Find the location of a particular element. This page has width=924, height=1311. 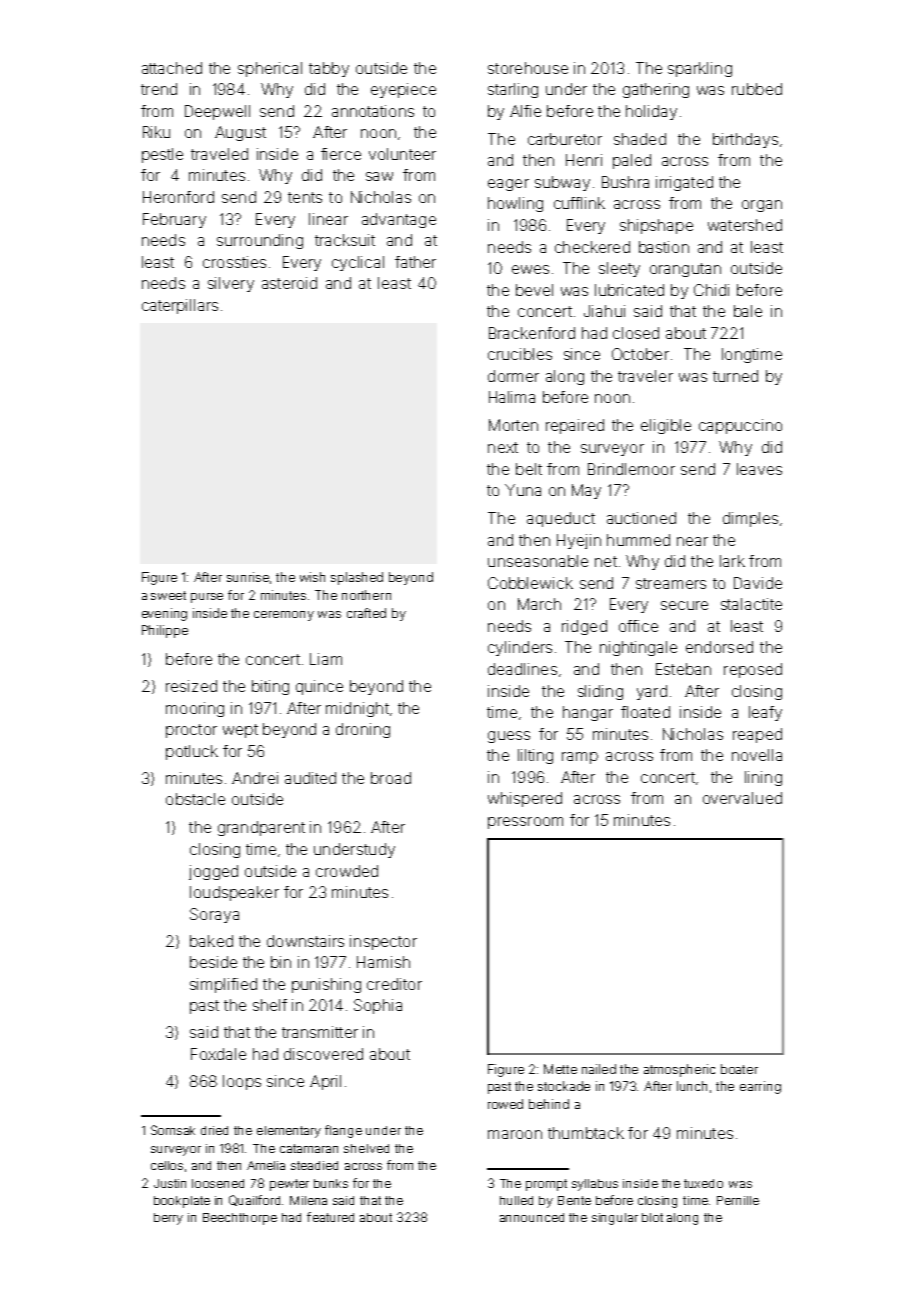

bale is located at coordinates (748, 311).
